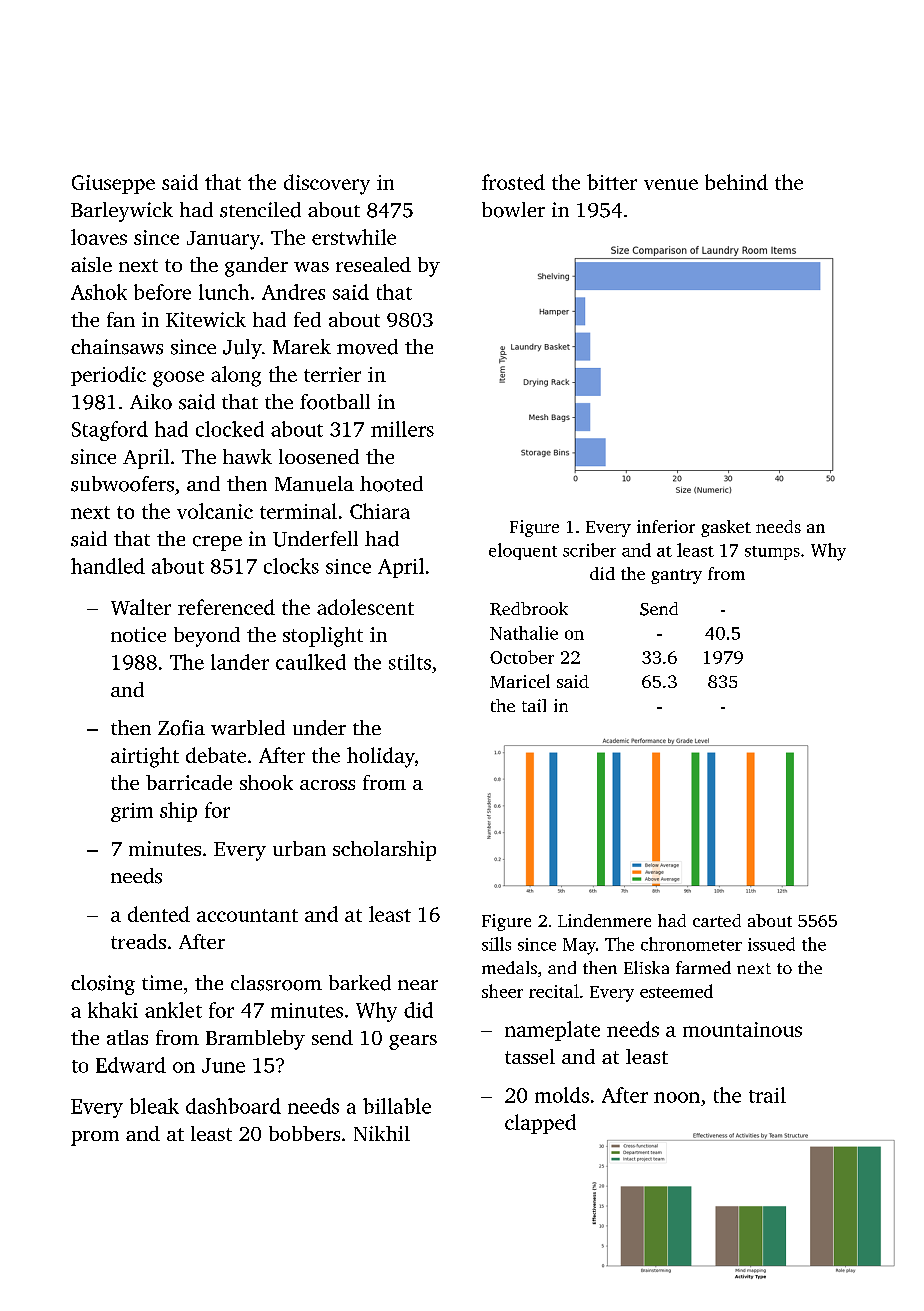 This document has width=924, height=1311. What do you see at coordinates (771, 944) in the document?
I see `issued` at bounding box center [771, 944].
